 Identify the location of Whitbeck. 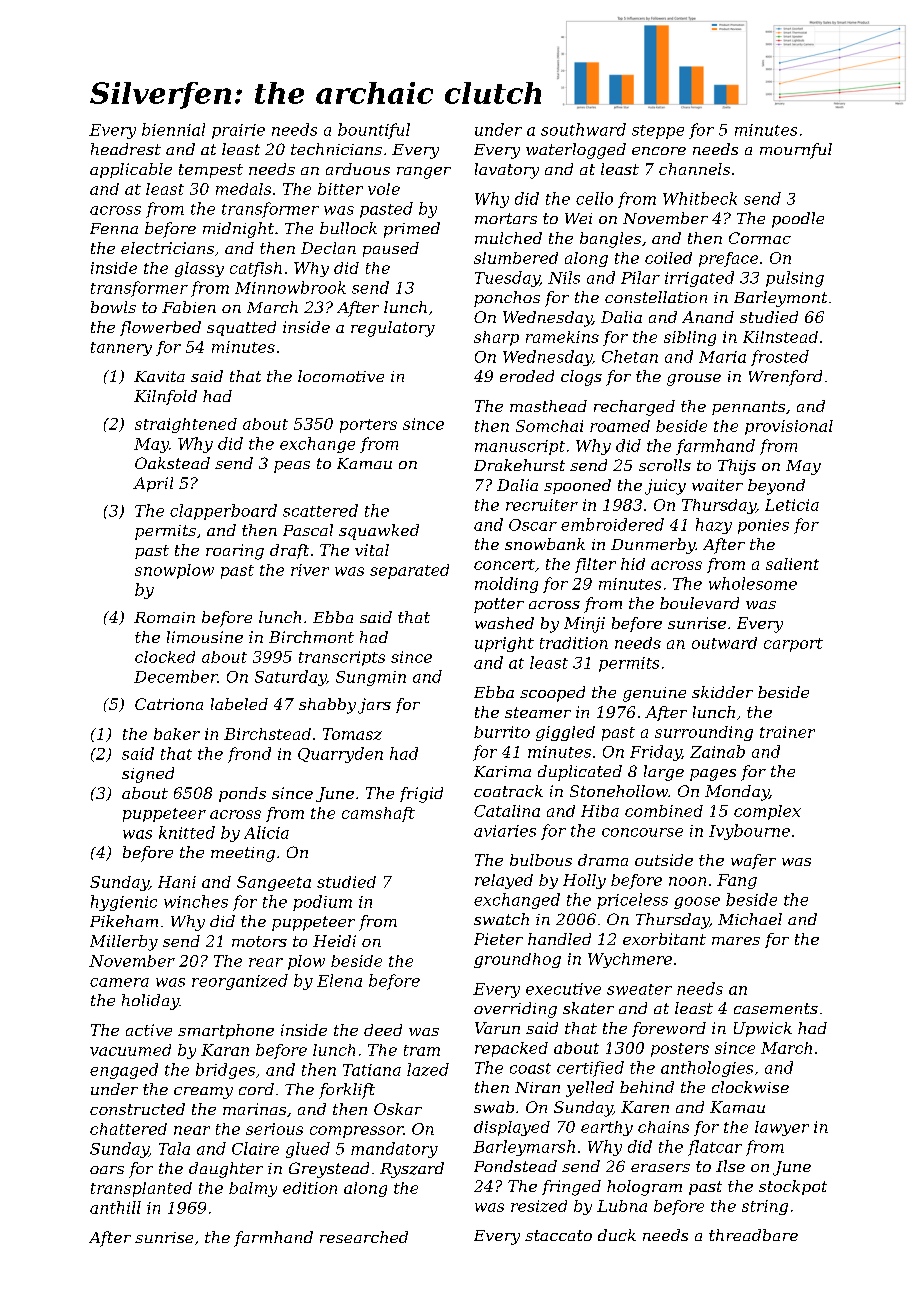
(700, 198).
